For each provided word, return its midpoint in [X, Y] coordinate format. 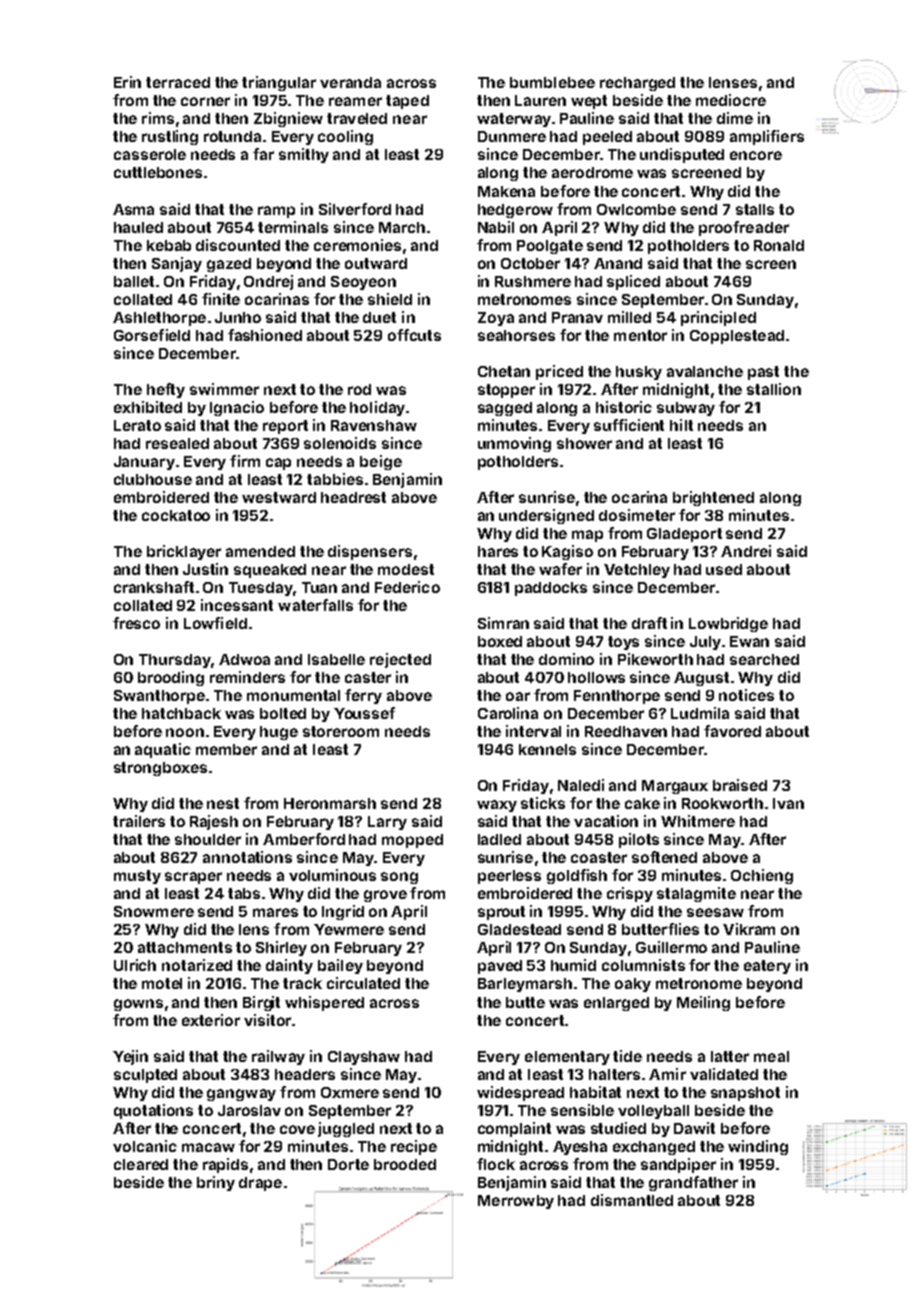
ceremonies [357, 245]
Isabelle [336, 659]
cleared [141, 1164]
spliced [633, 282]
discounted [238, 245]
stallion [774, 389]
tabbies [335, 479]
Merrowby [516, 1202]
